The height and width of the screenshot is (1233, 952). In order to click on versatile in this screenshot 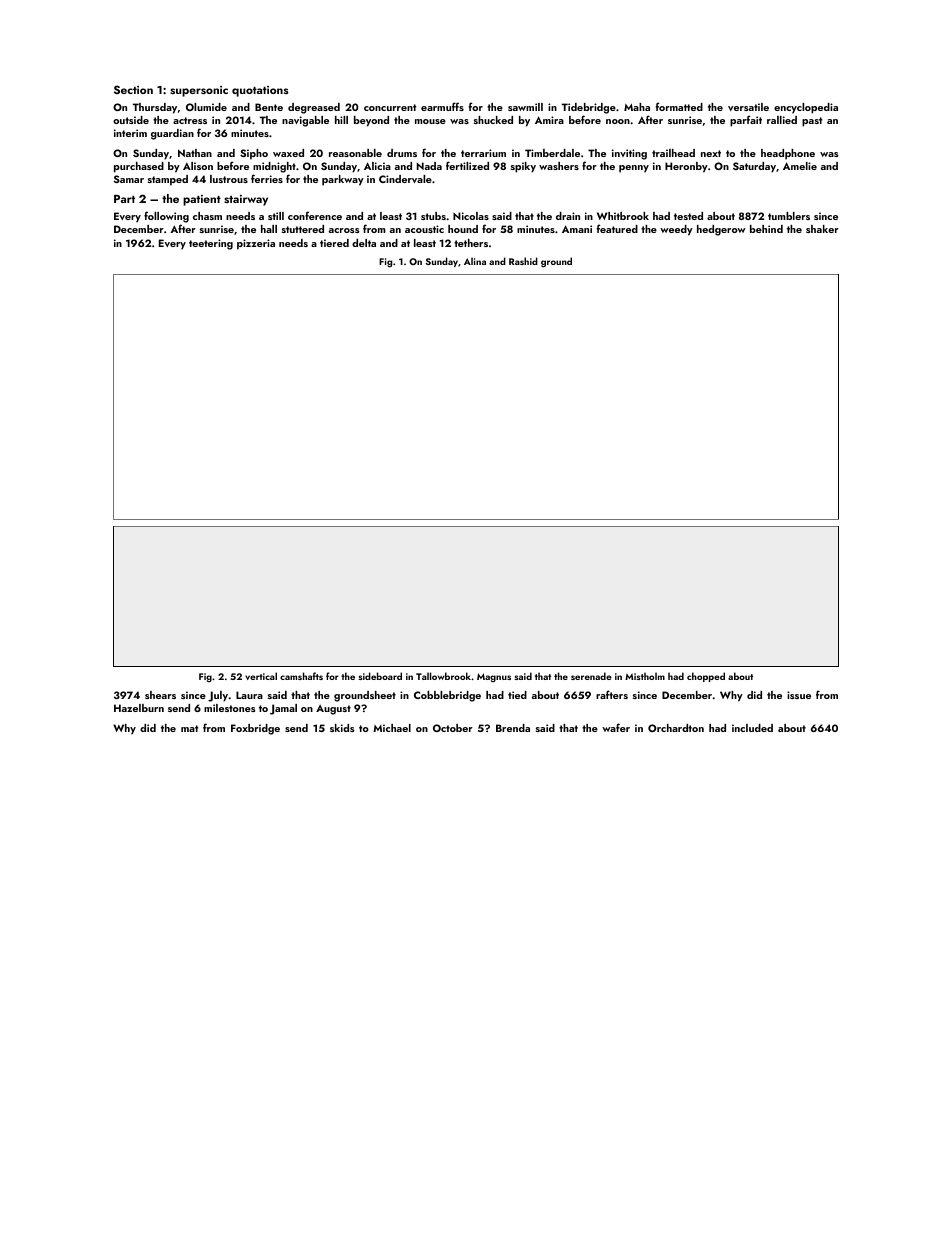, I will do `click(748, 107)`.
